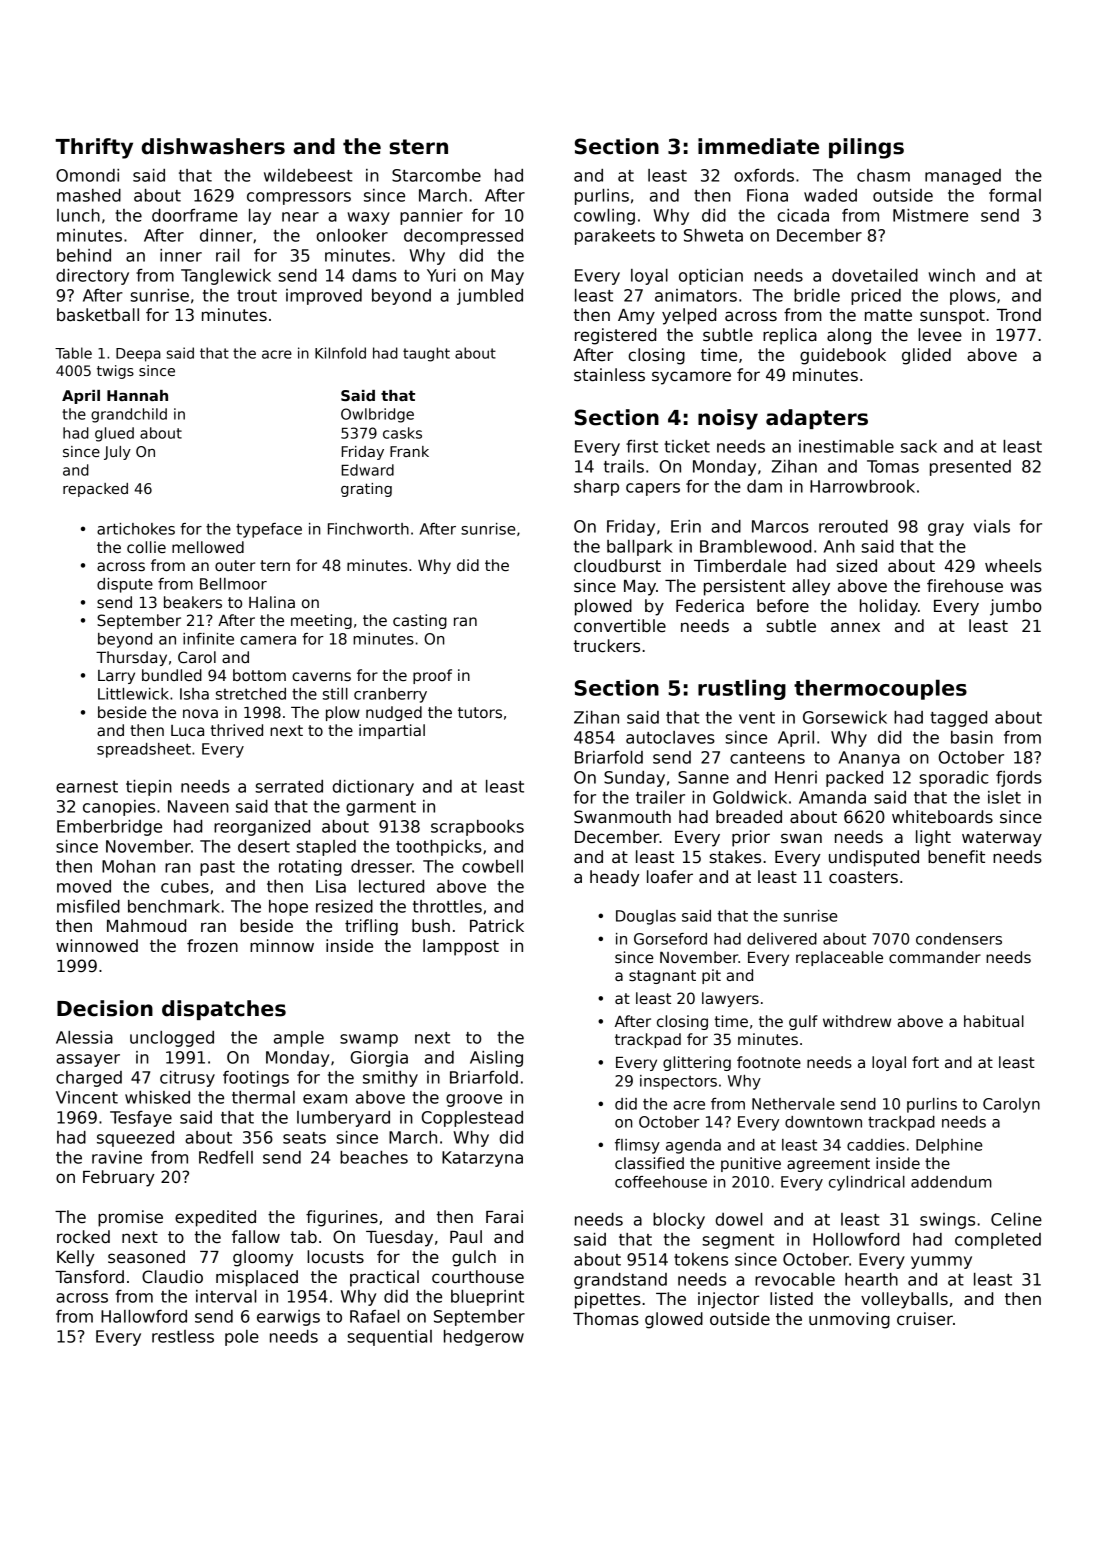  I want to click on whisked, so click(157, 1097).
